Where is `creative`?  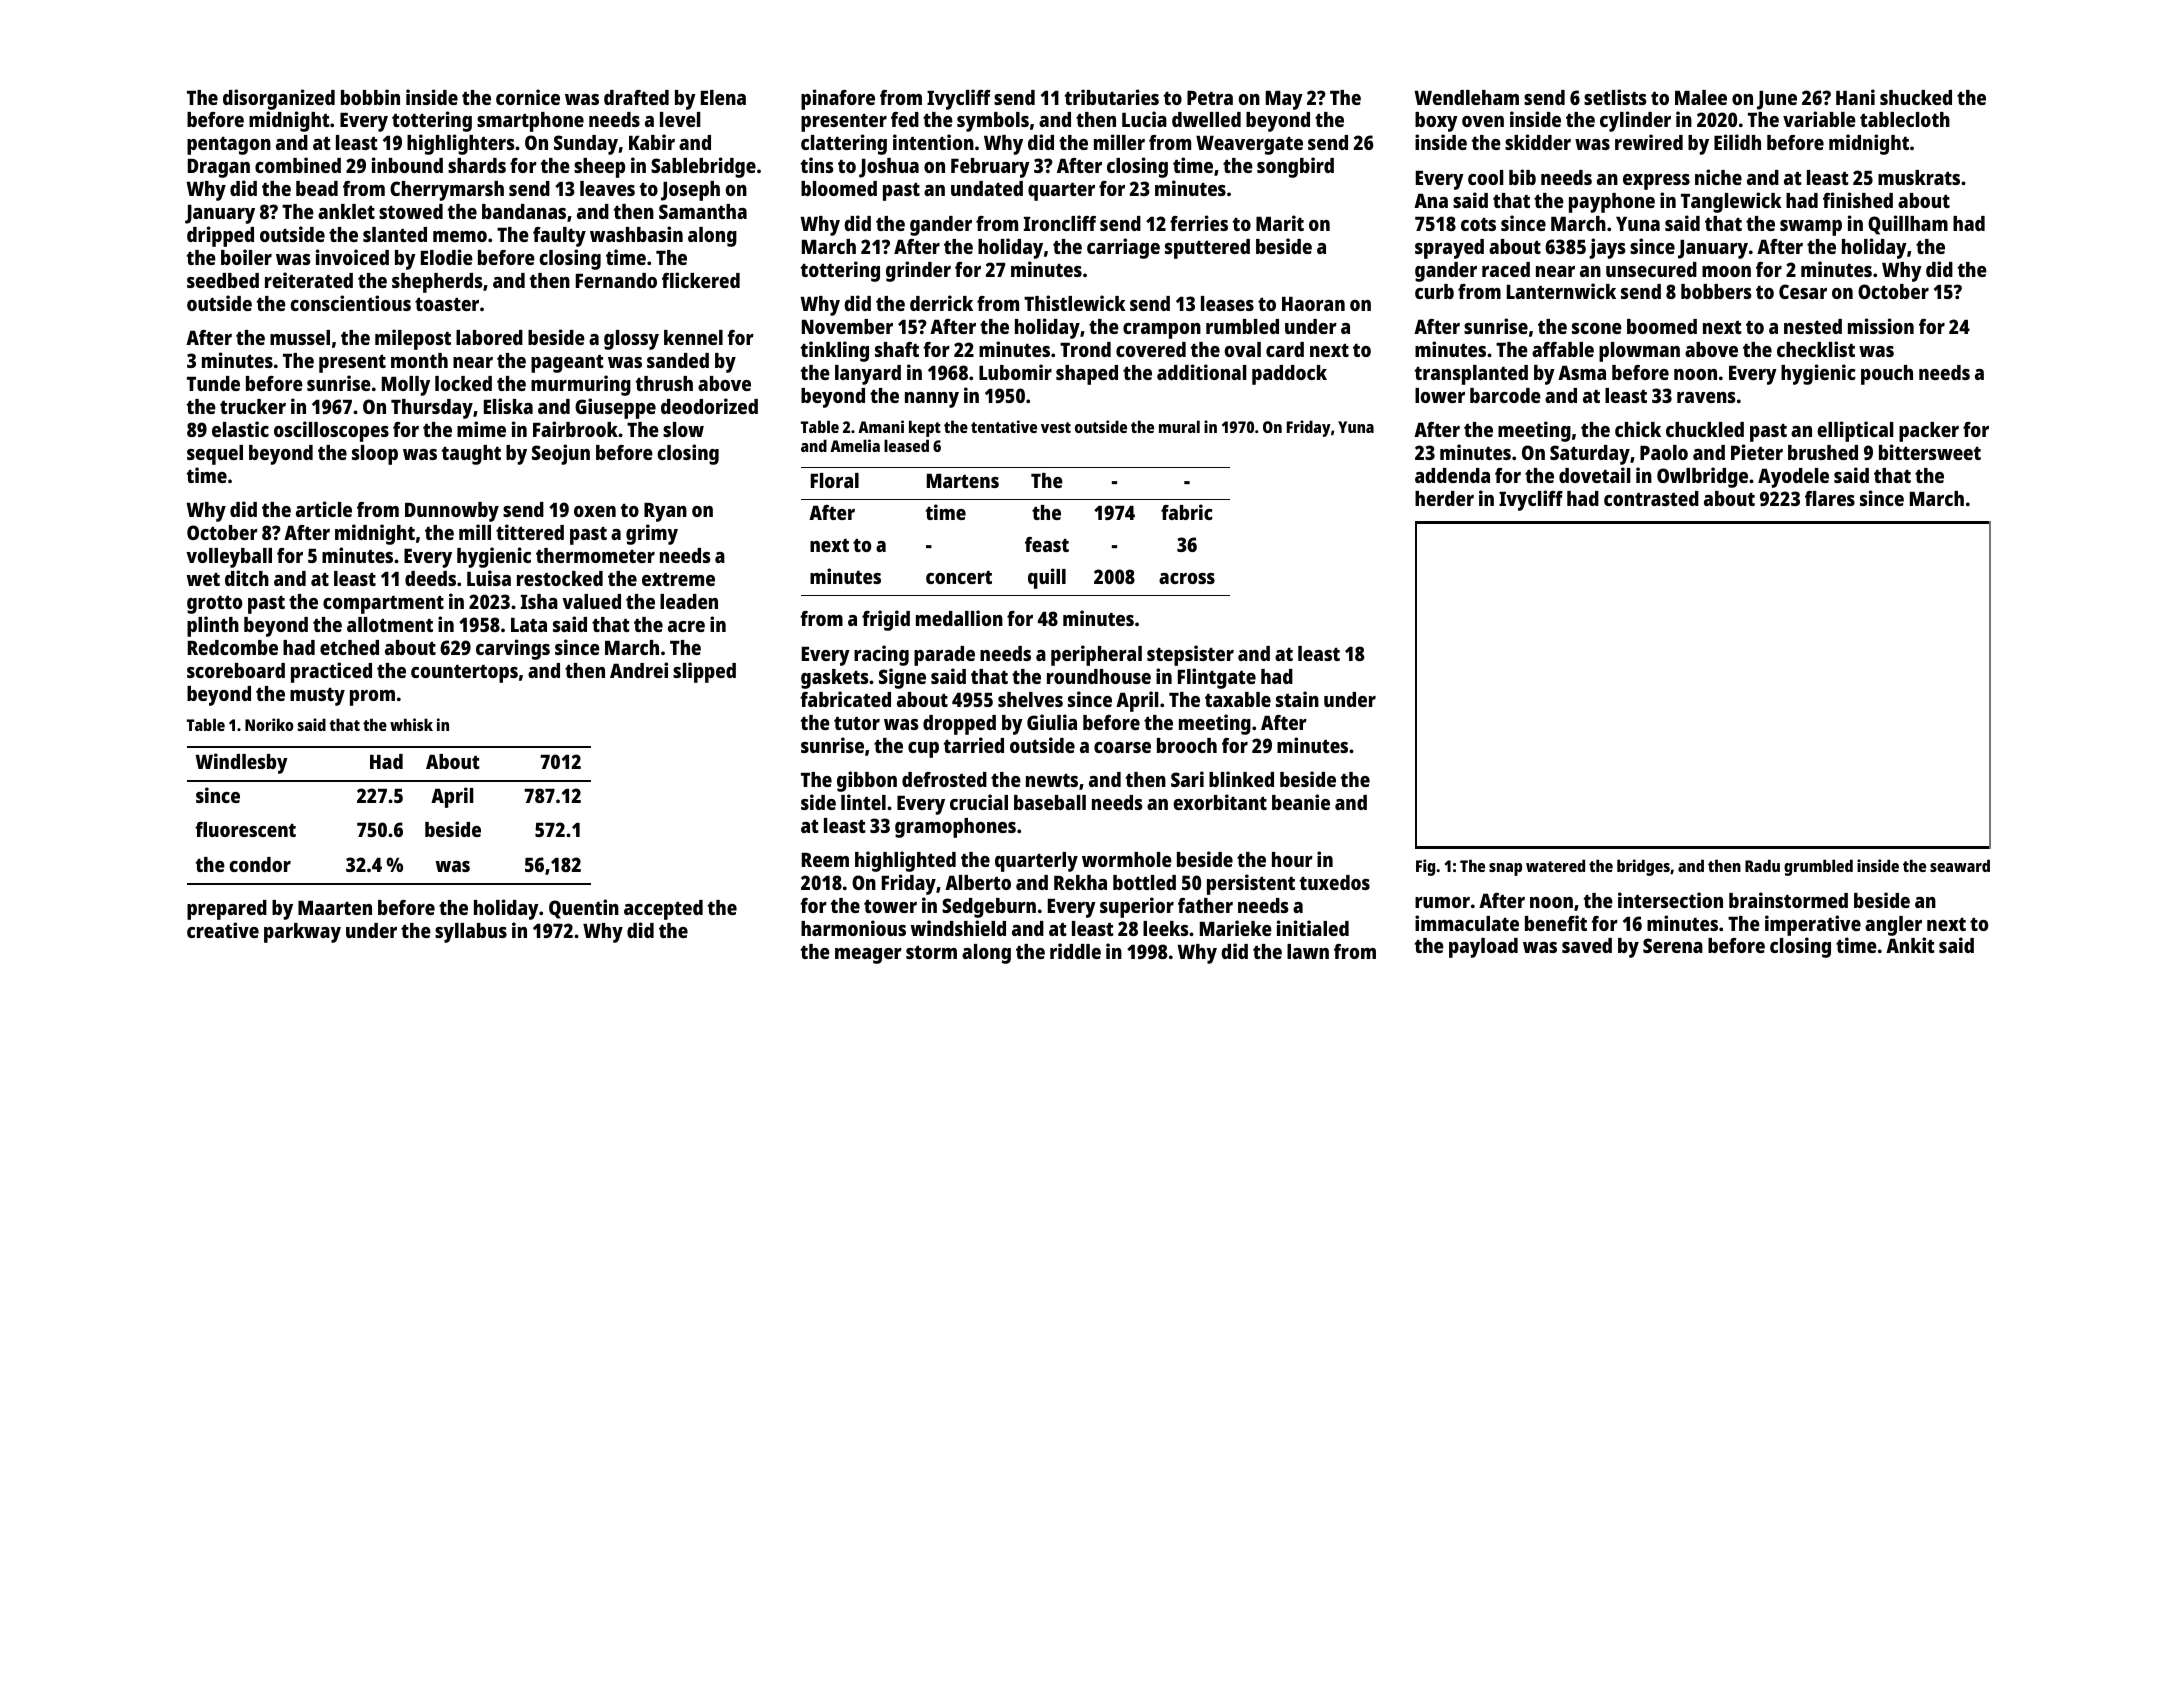 creative is located at coordinates (223, 930).
